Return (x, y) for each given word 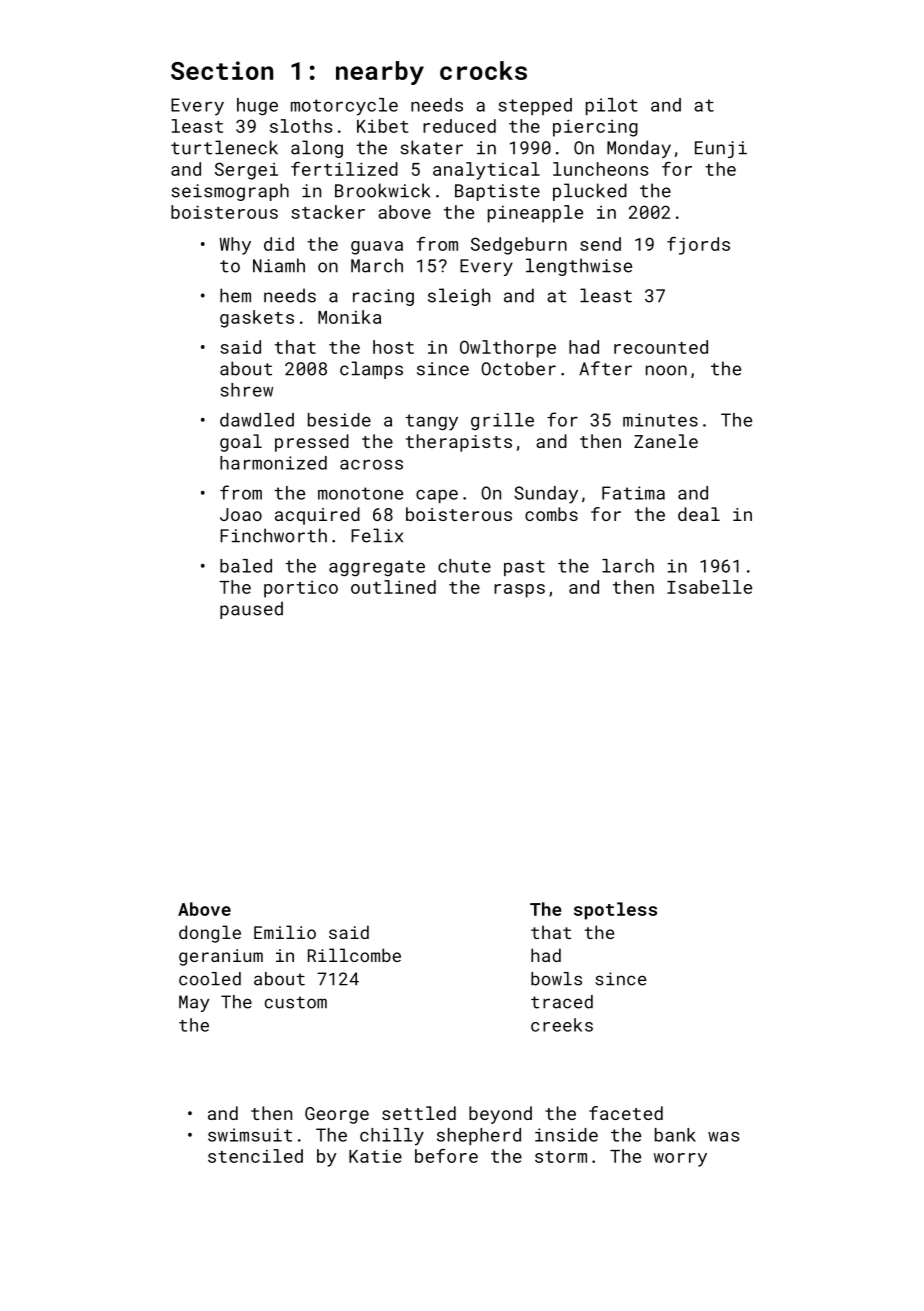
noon (666, 370)
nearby (380, 73)
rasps (519, 591)
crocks (483, 70)
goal (241, 443)
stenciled (255, 1156)
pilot (612, 106)
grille (502, 421)
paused (251, 610)
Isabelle (709, 587)
